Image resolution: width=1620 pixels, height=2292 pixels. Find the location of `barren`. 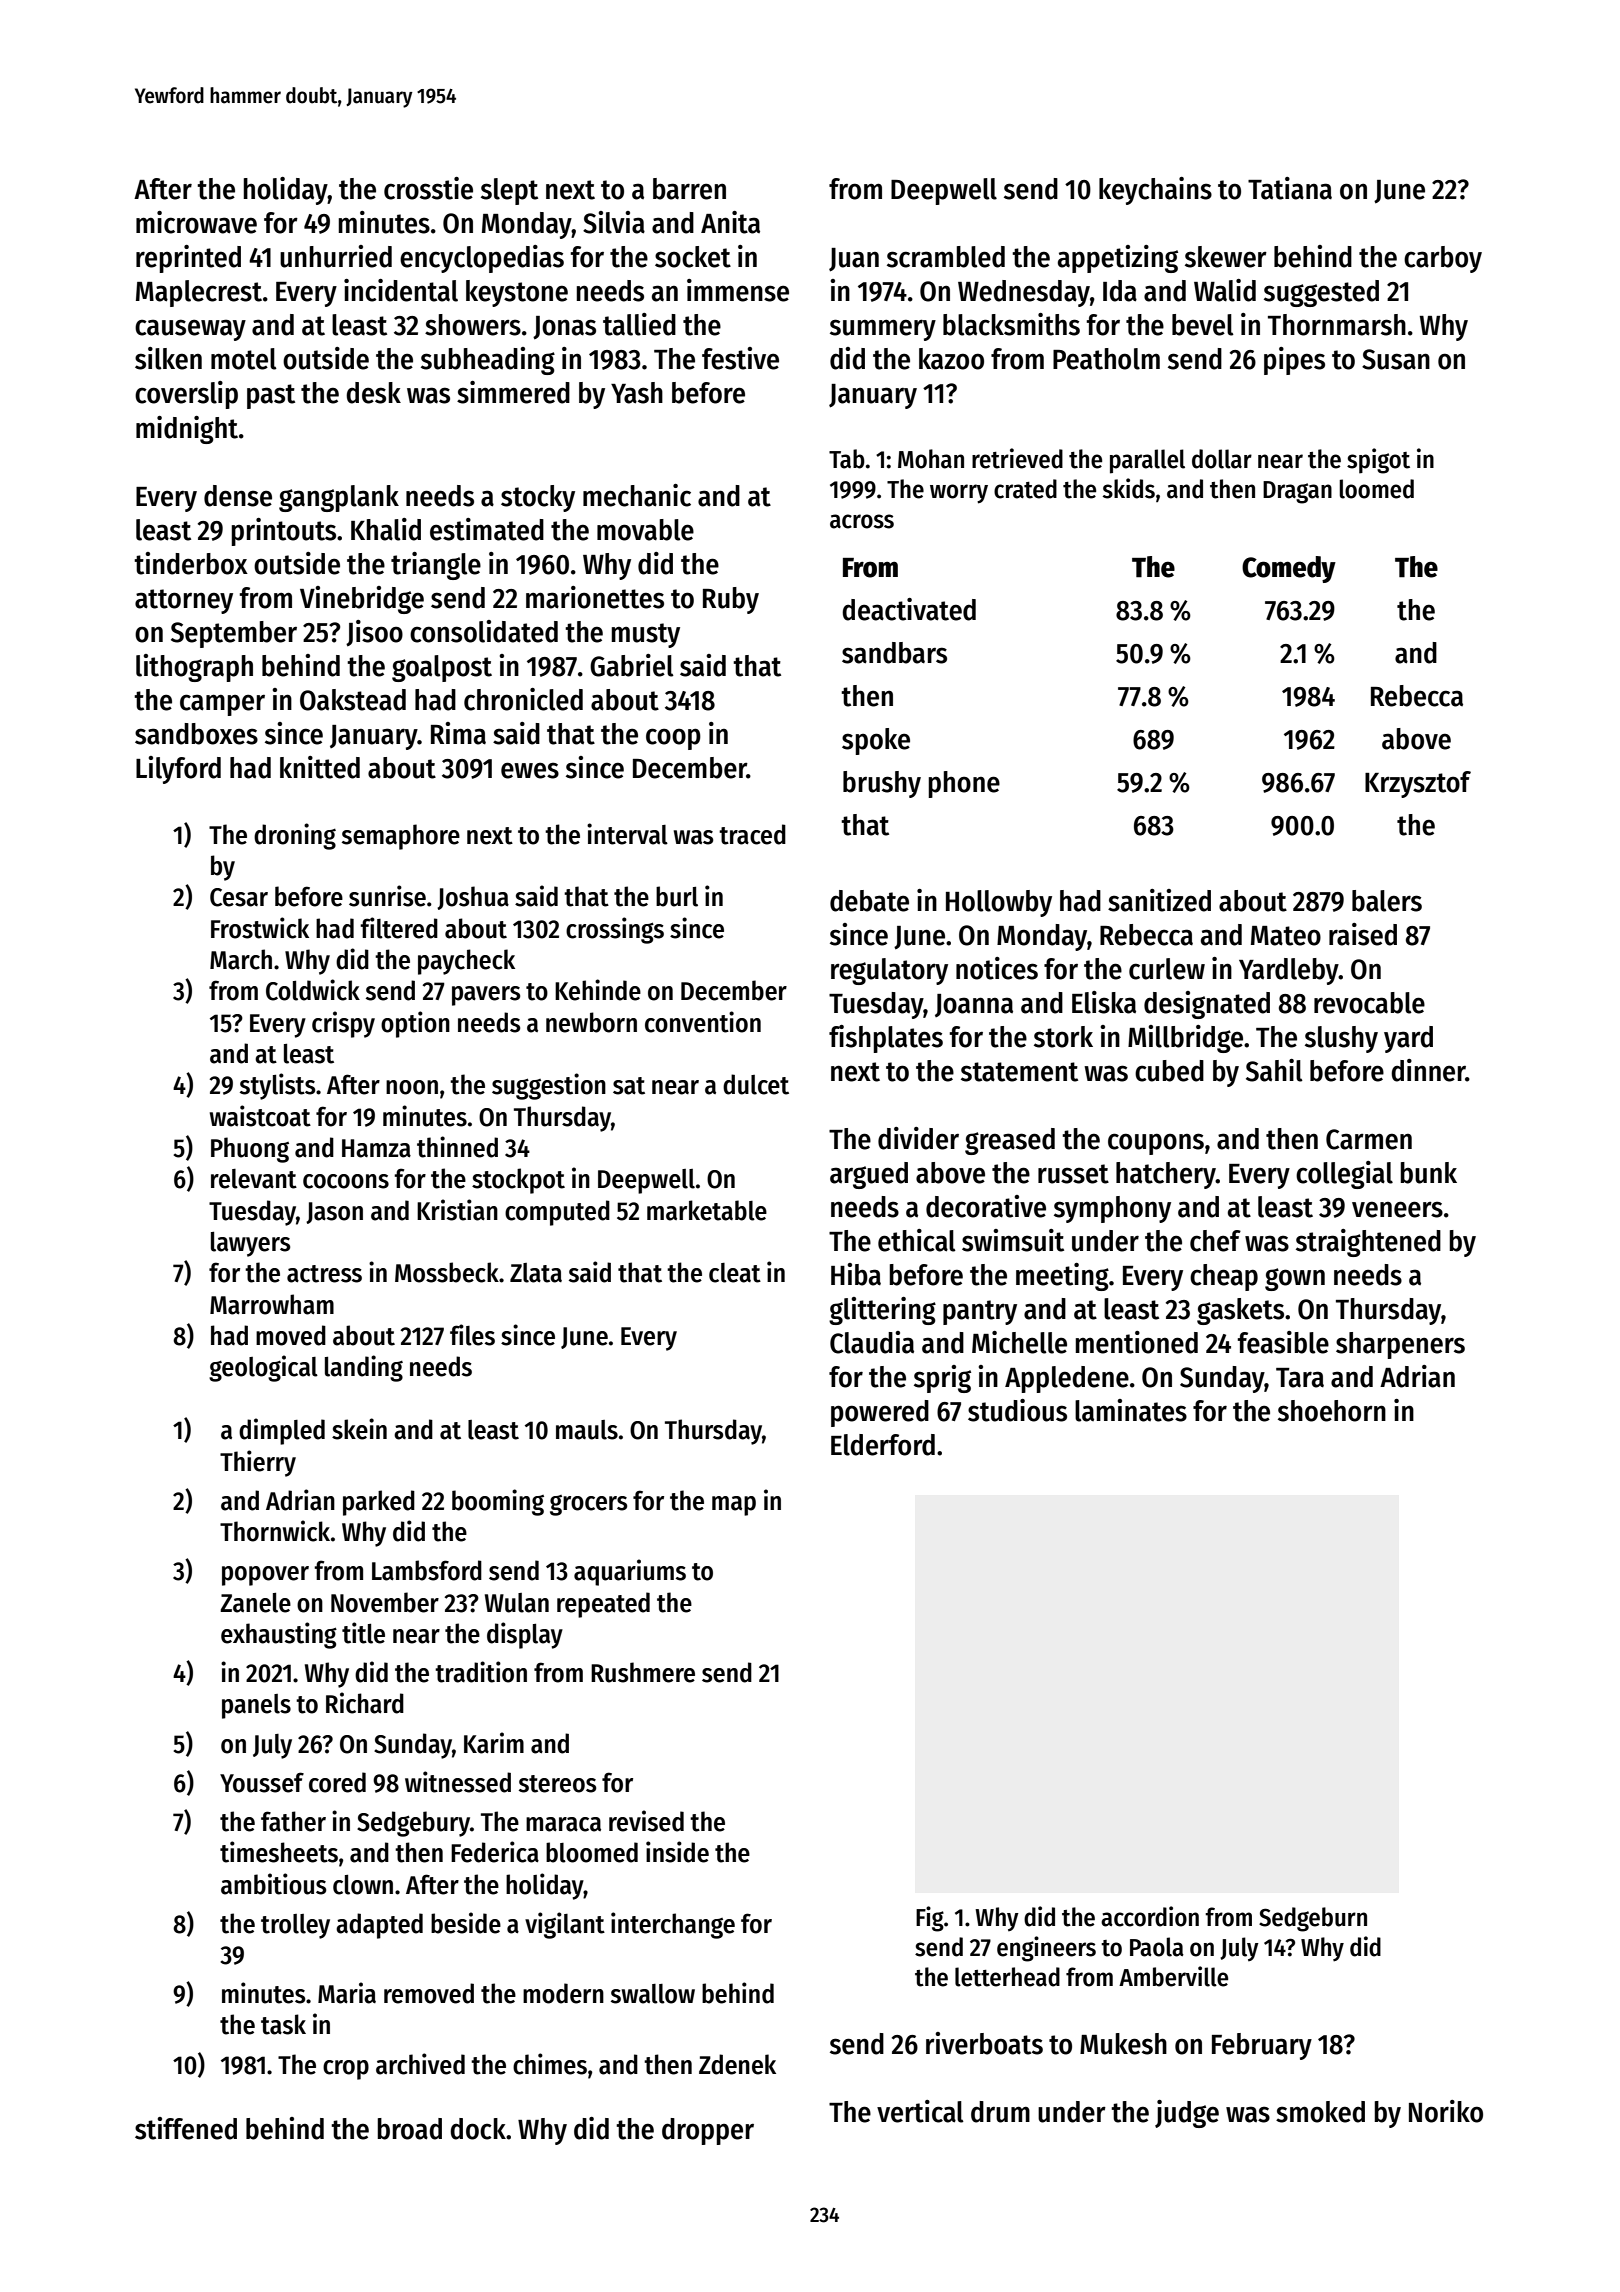

barren is located at coordinates (689, 189).
